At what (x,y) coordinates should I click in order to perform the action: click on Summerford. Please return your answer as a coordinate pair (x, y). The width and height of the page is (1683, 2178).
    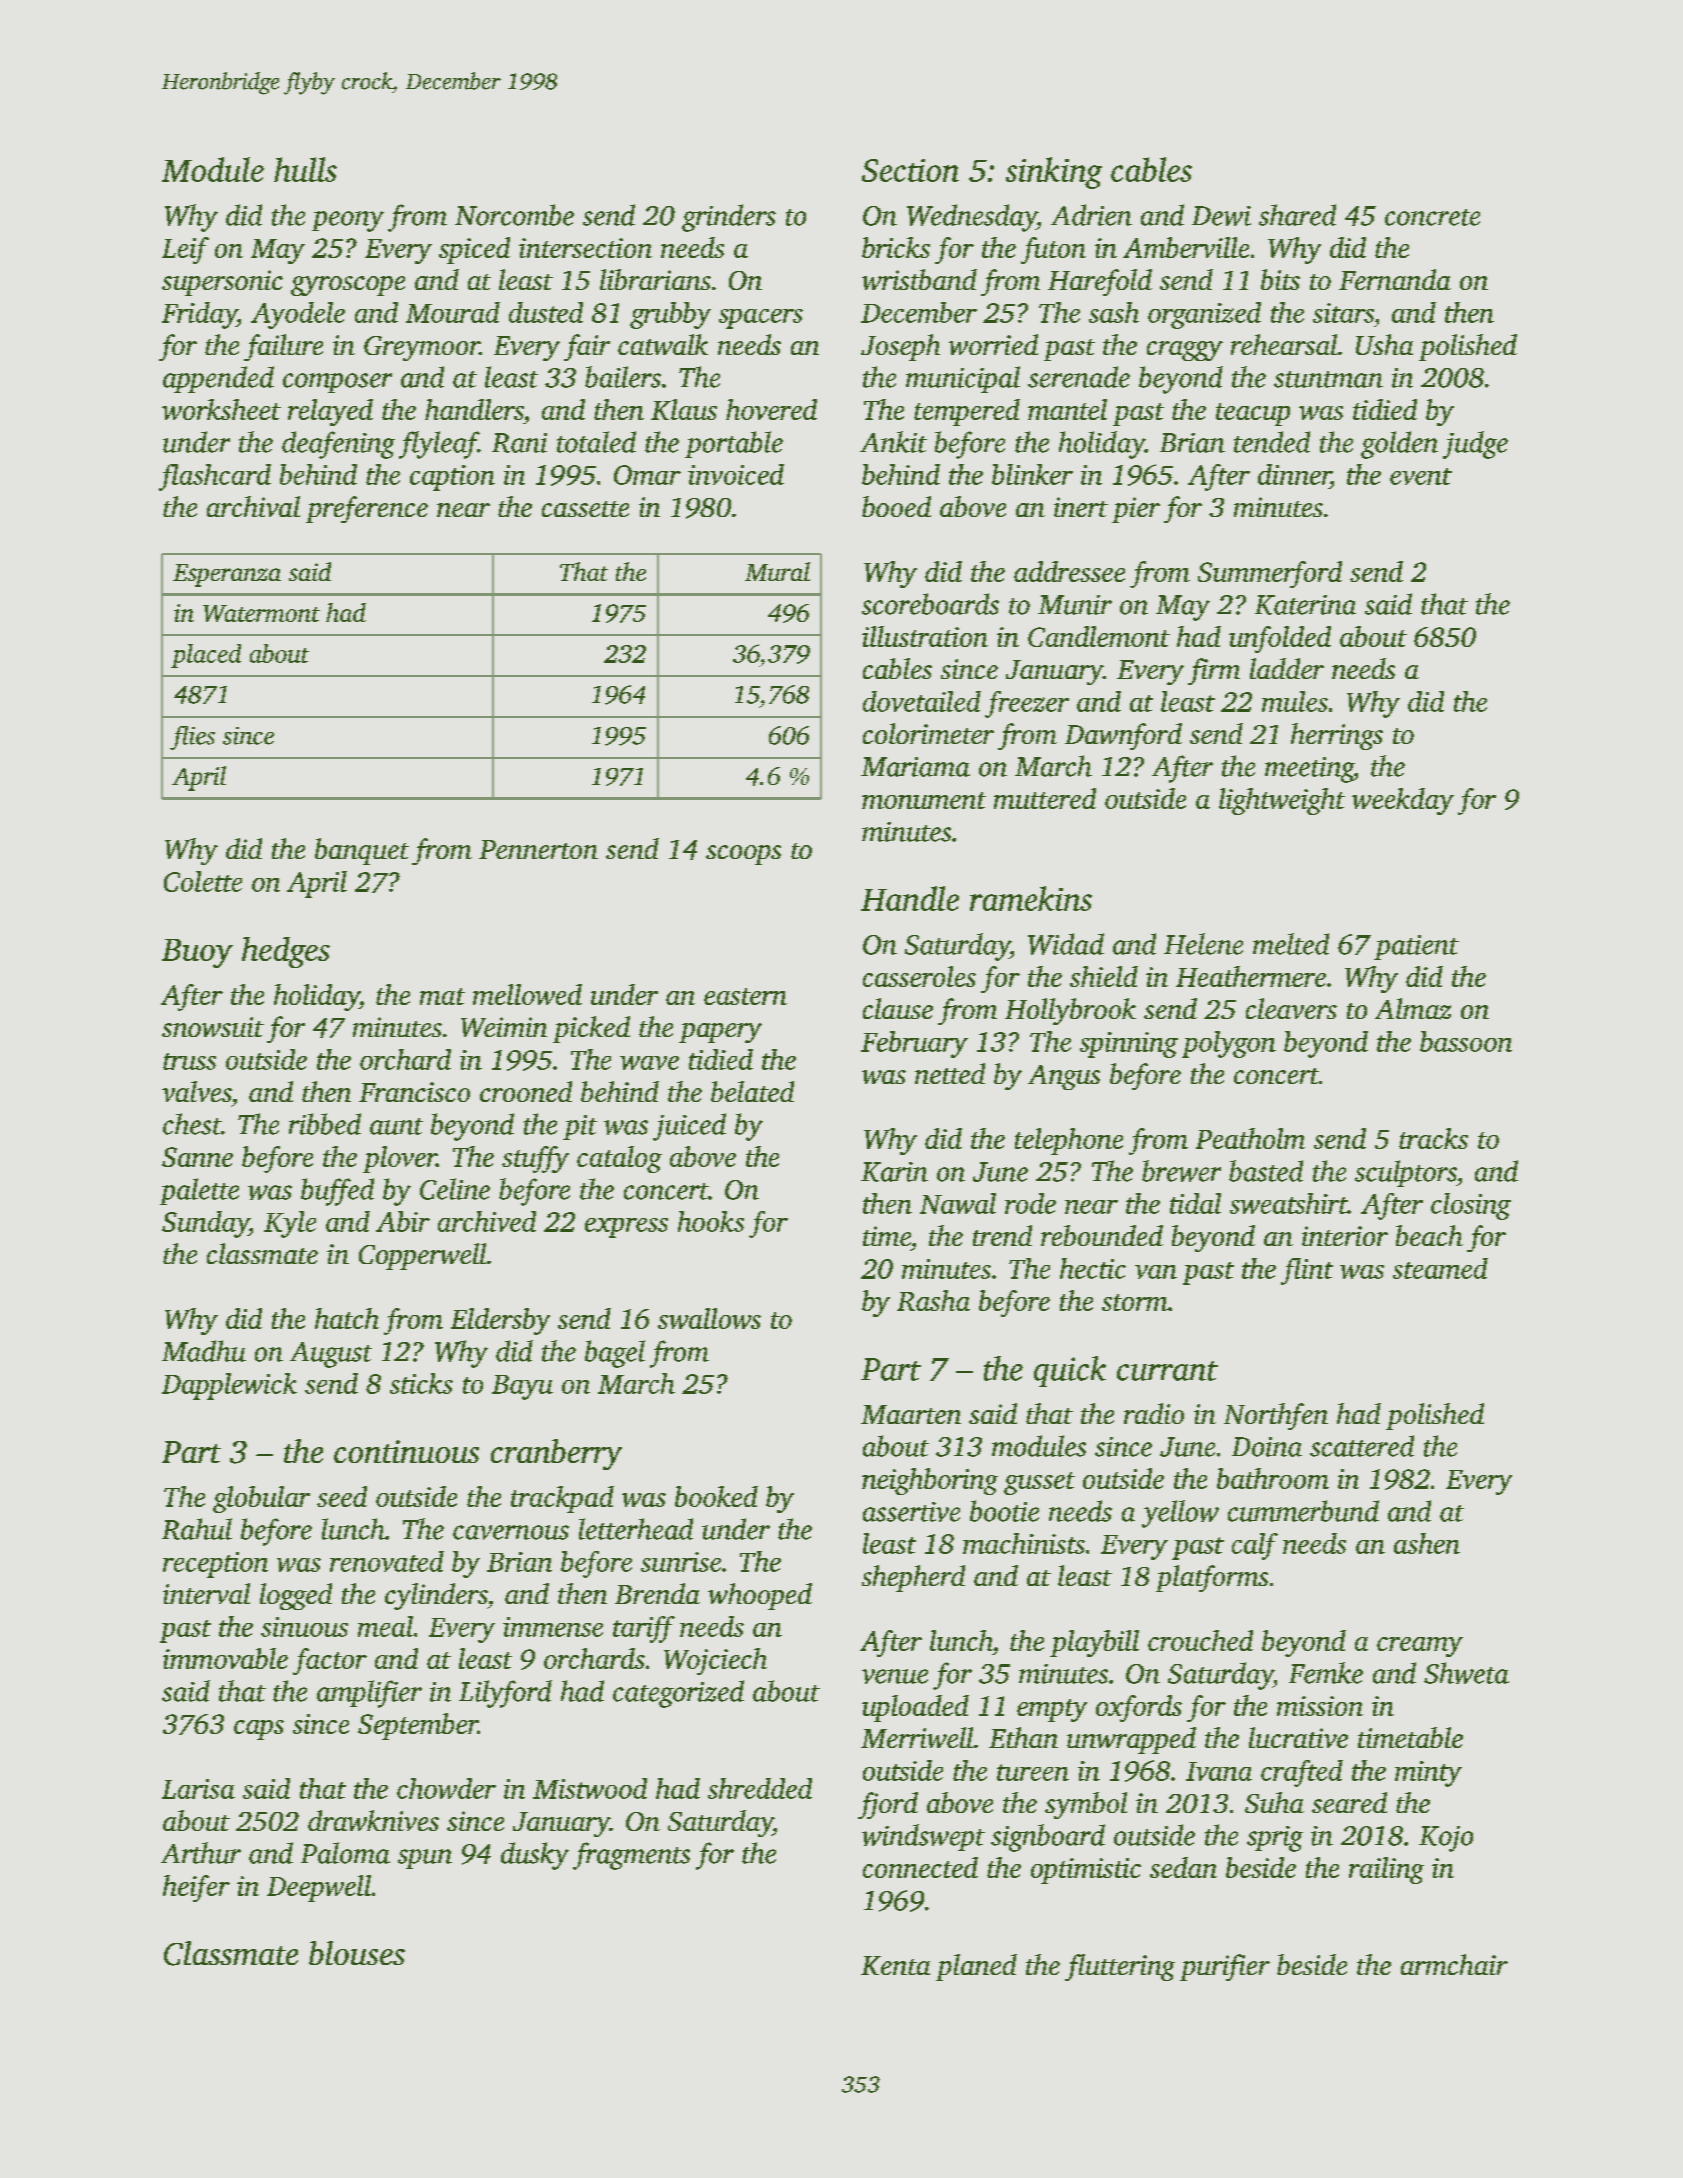
    Looking at the image, I should click on (1270, 574).
